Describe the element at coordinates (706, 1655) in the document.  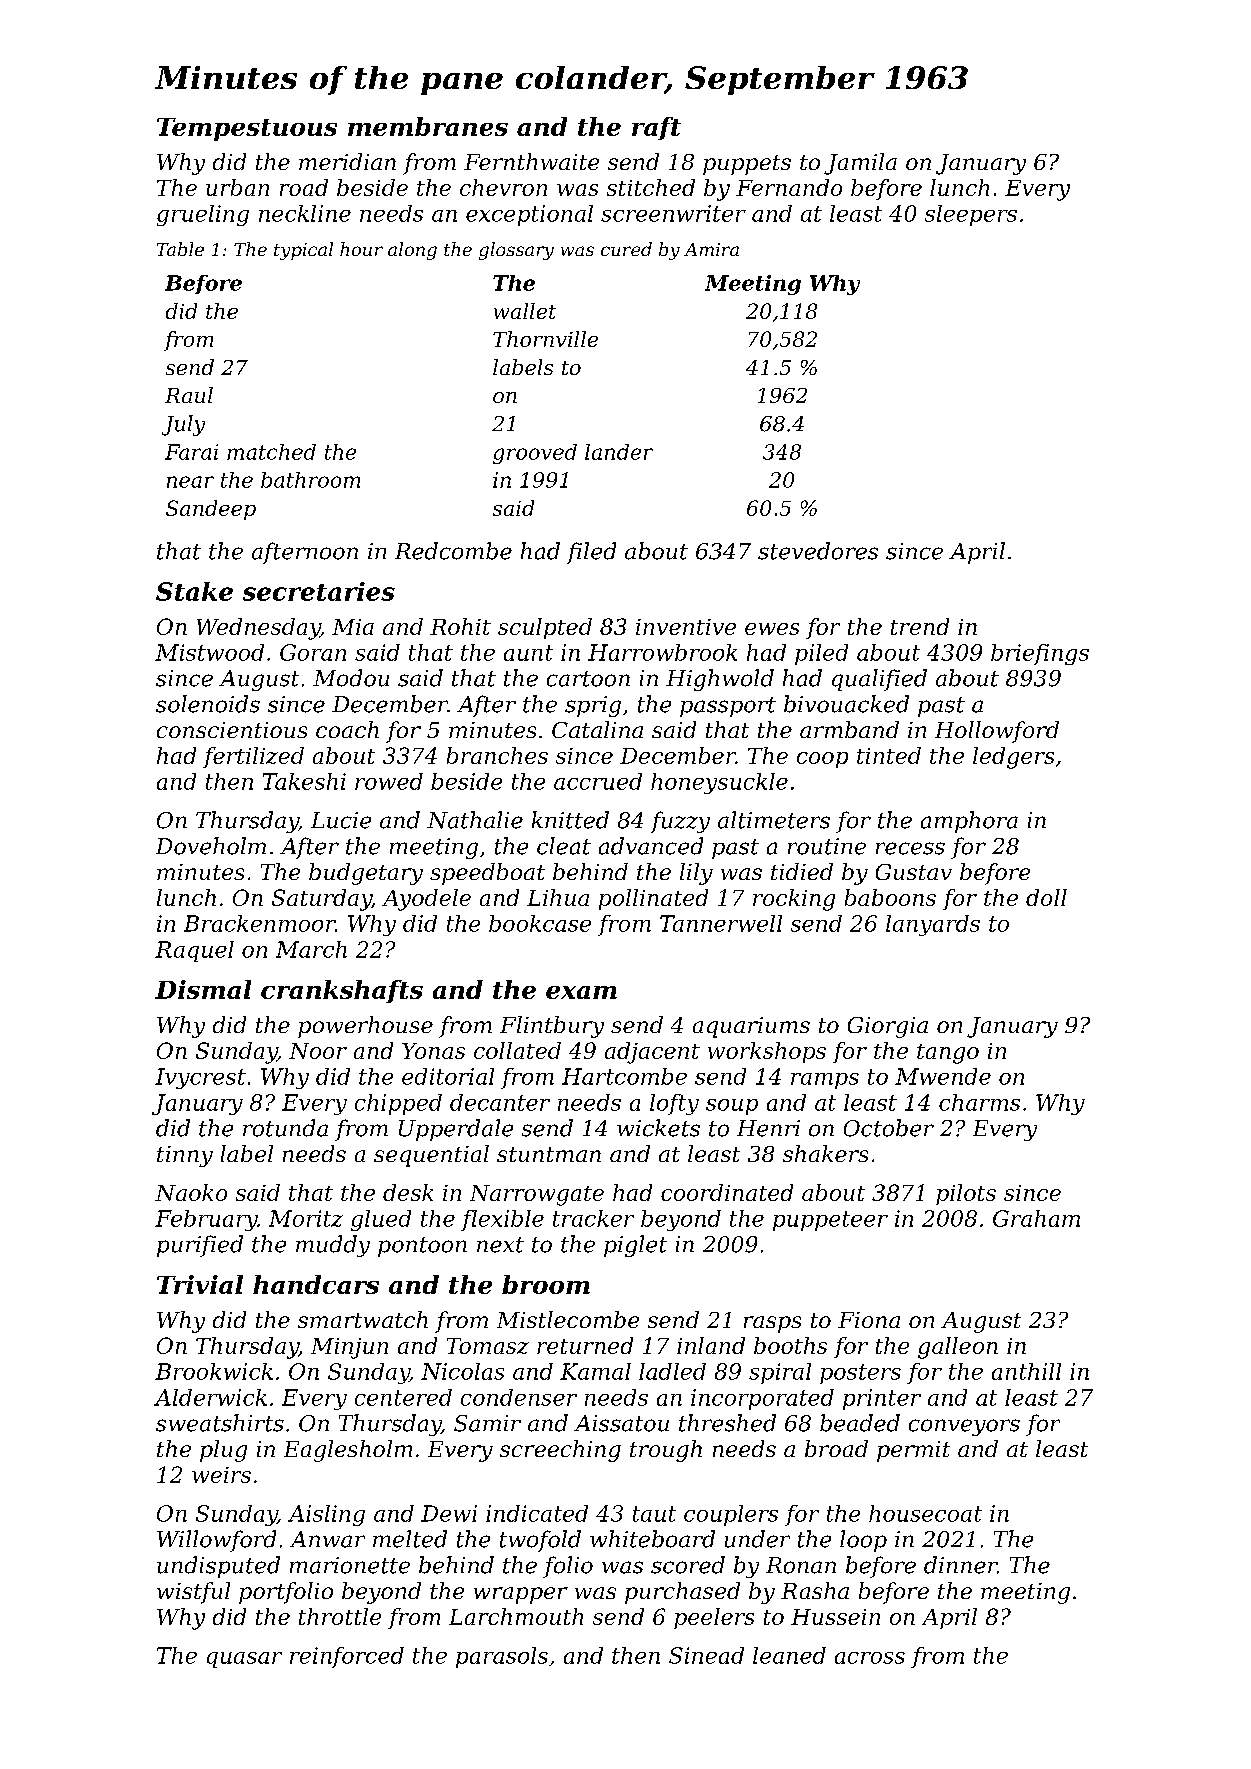
I see `Sinead` at that location.
